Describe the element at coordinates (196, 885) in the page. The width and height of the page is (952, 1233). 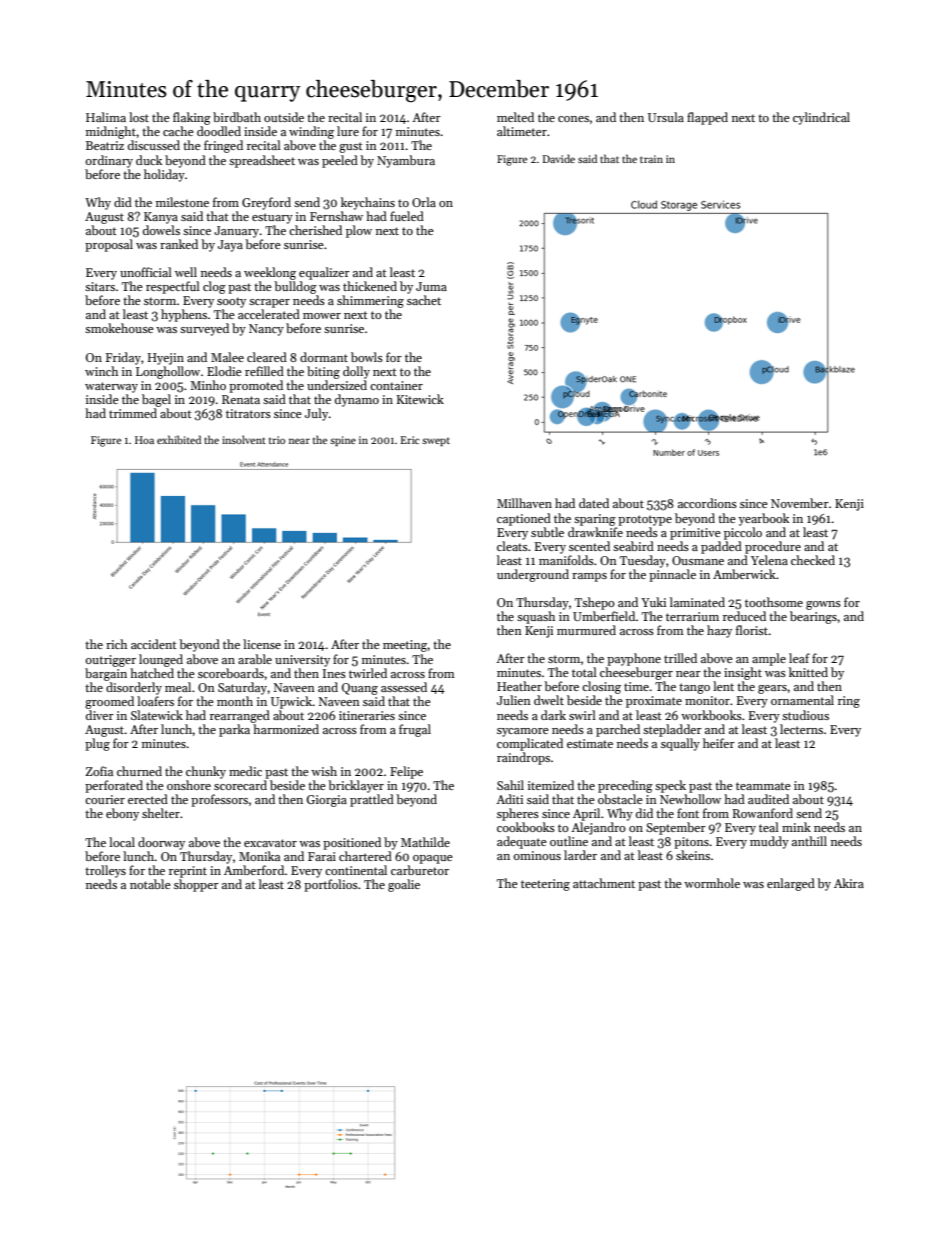
I see `shopper` at that location.
